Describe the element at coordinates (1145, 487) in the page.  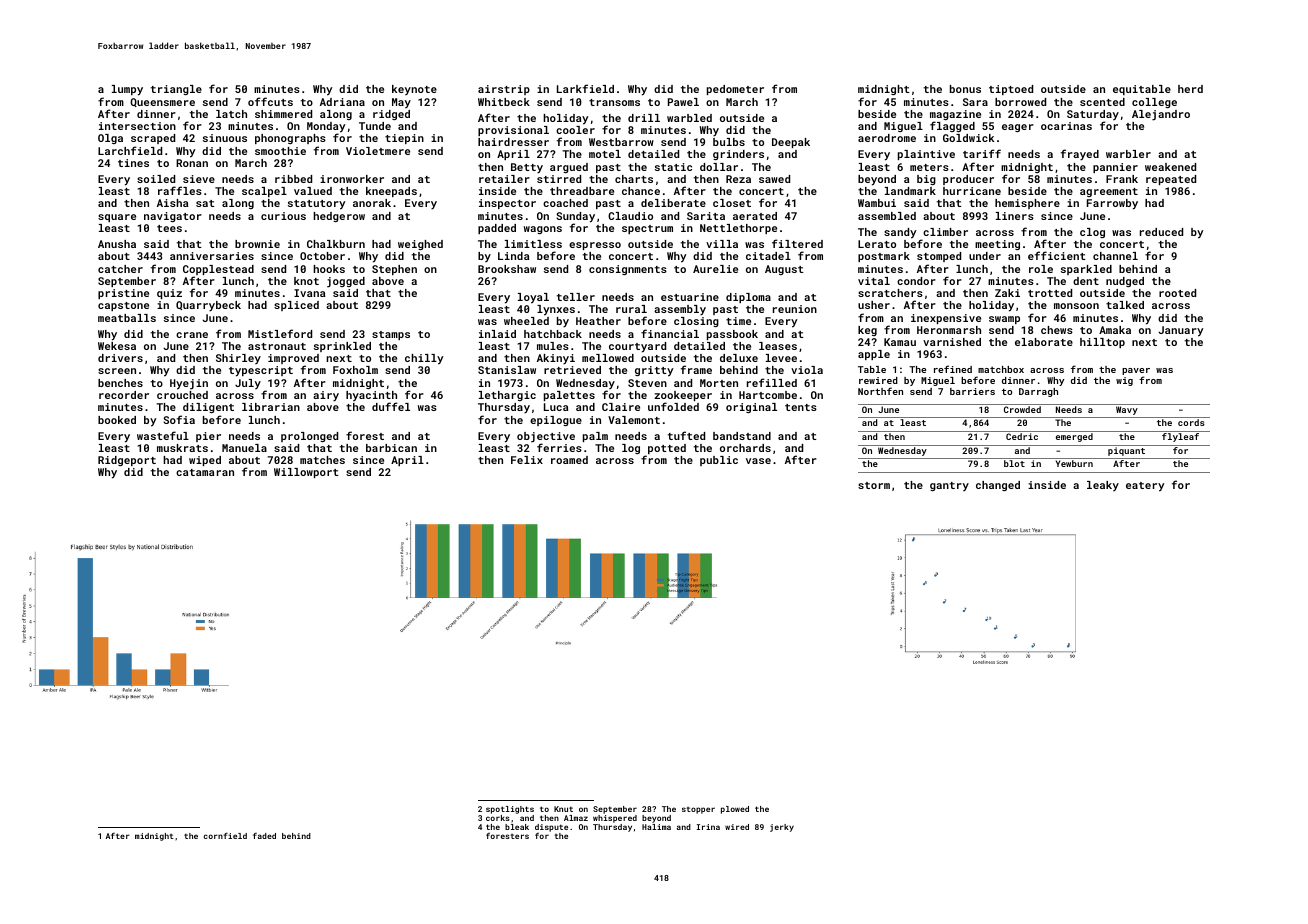
I see `eatery` at that location.
